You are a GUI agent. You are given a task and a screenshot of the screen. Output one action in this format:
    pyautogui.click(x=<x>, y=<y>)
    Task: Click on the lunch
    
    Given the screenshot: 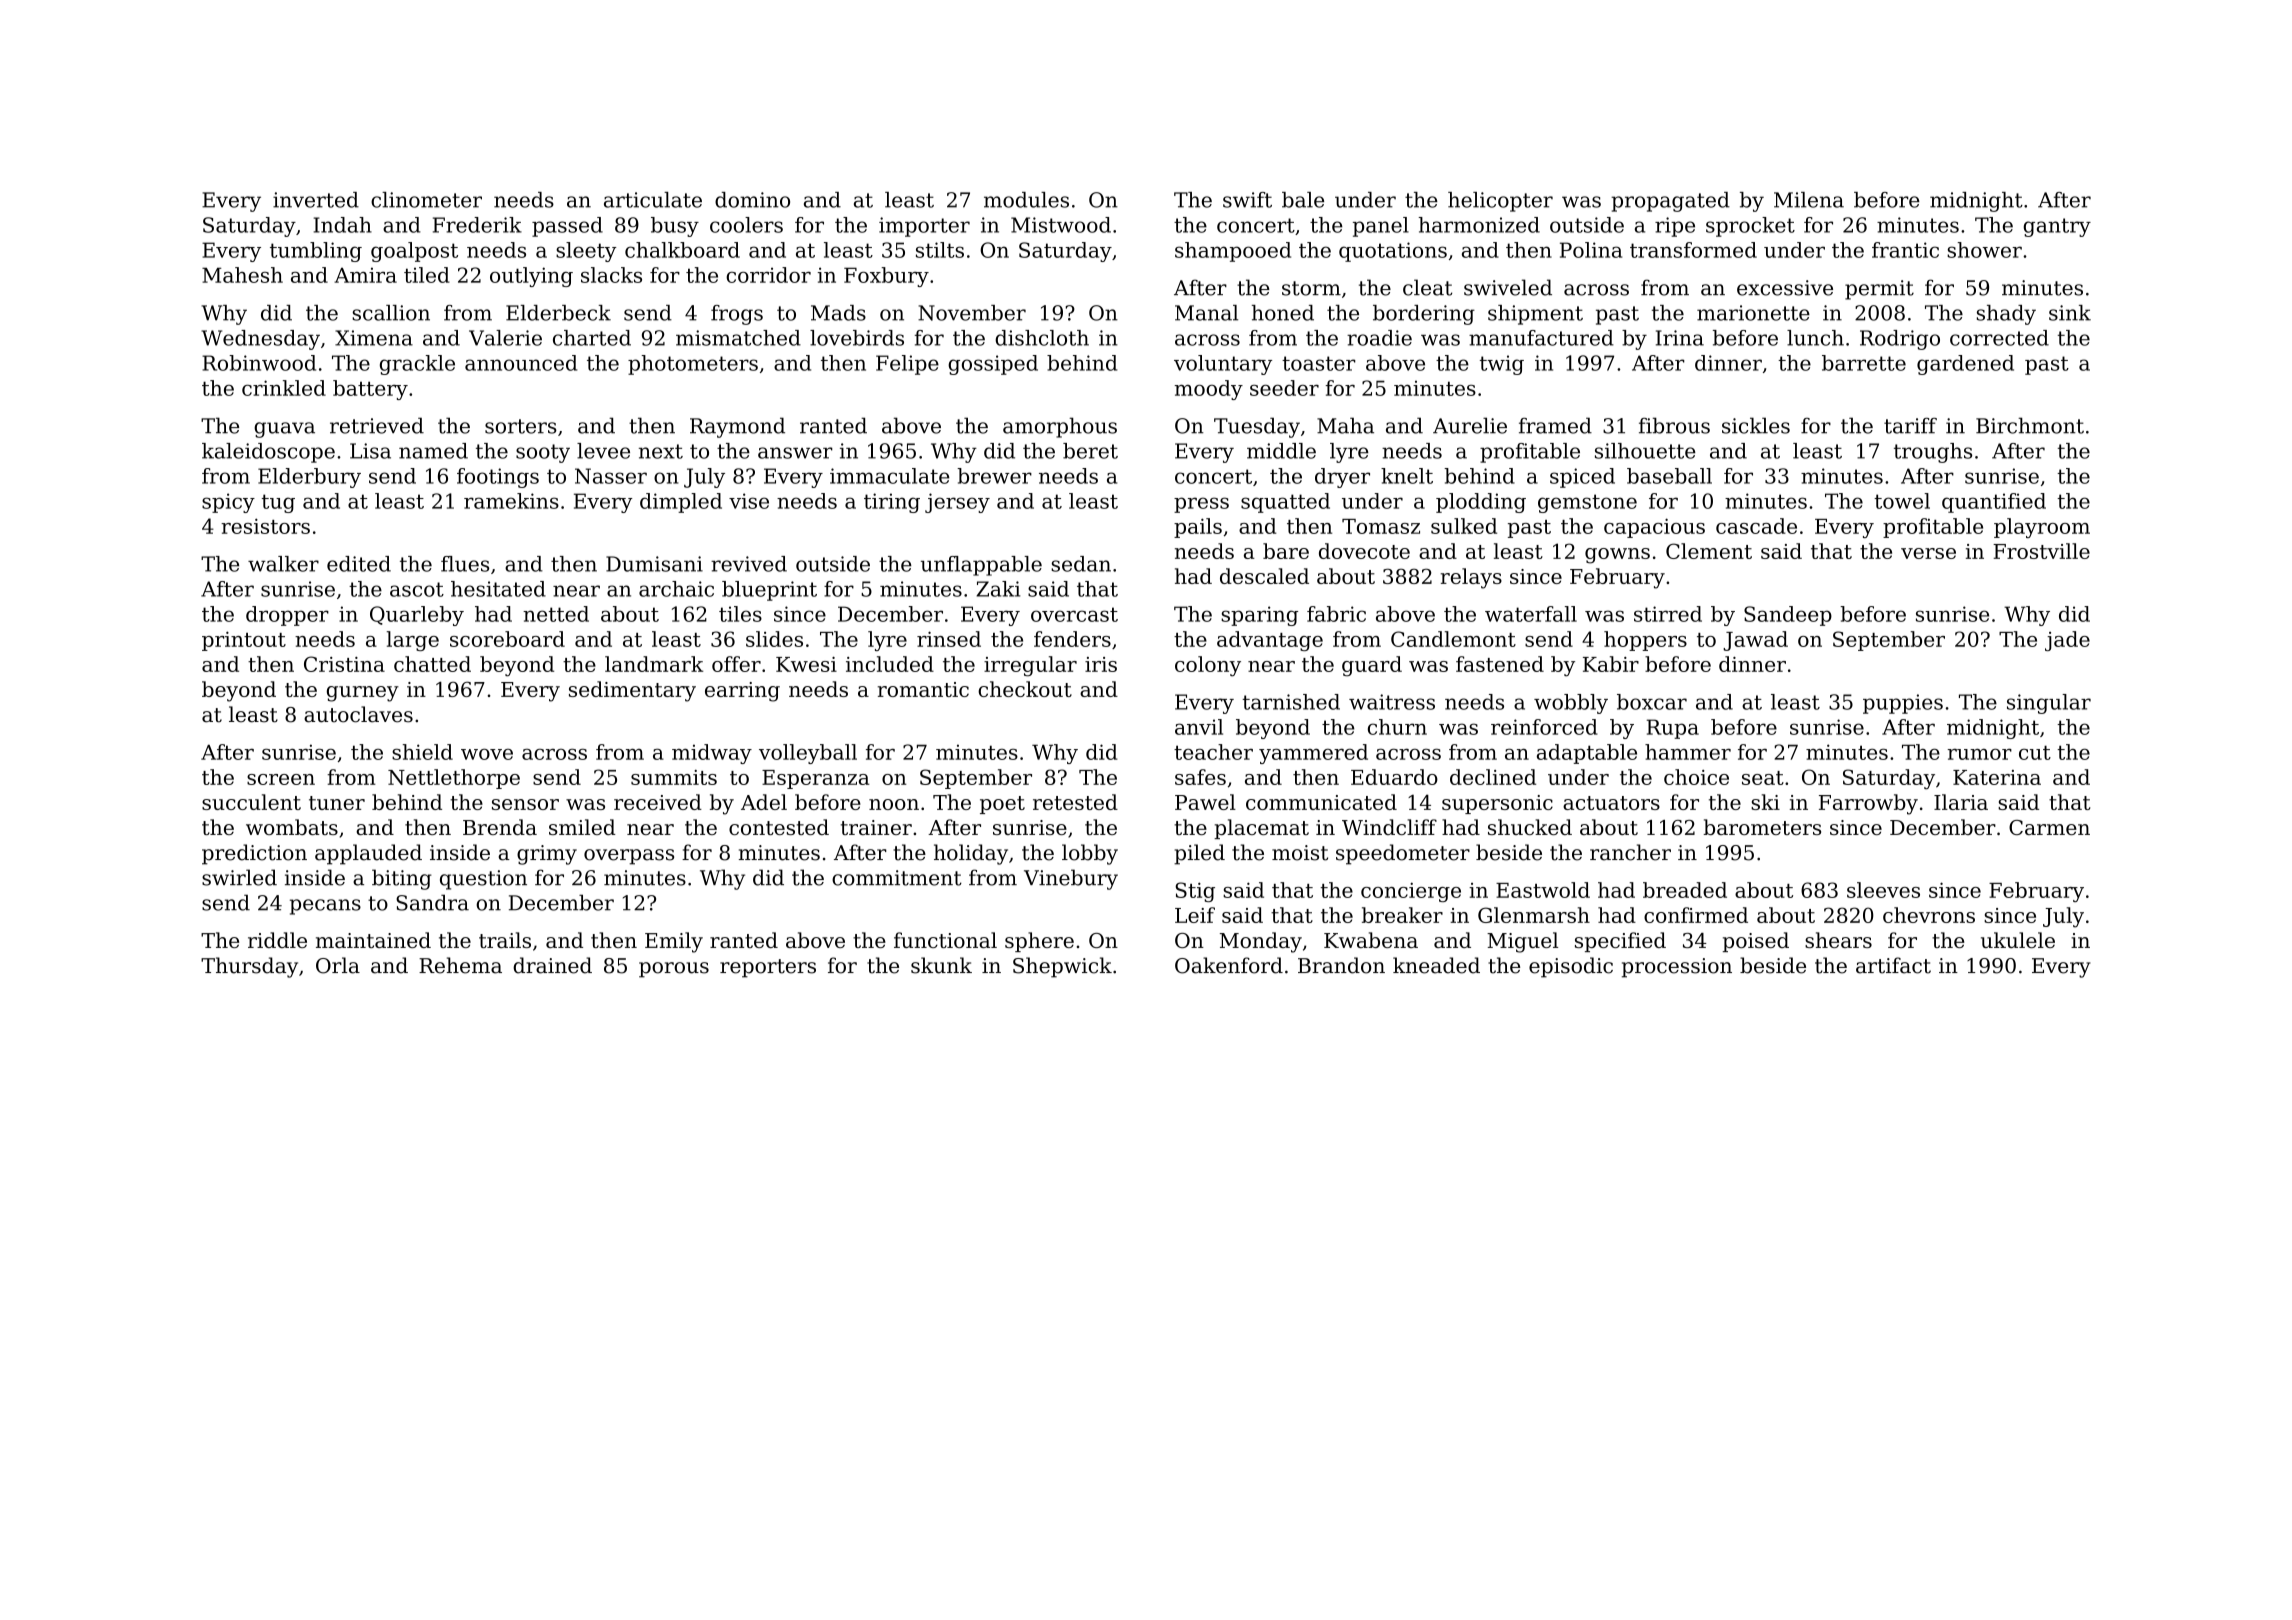 What is the action you would take?
    pyautogui.click(x=1815, y=338)
